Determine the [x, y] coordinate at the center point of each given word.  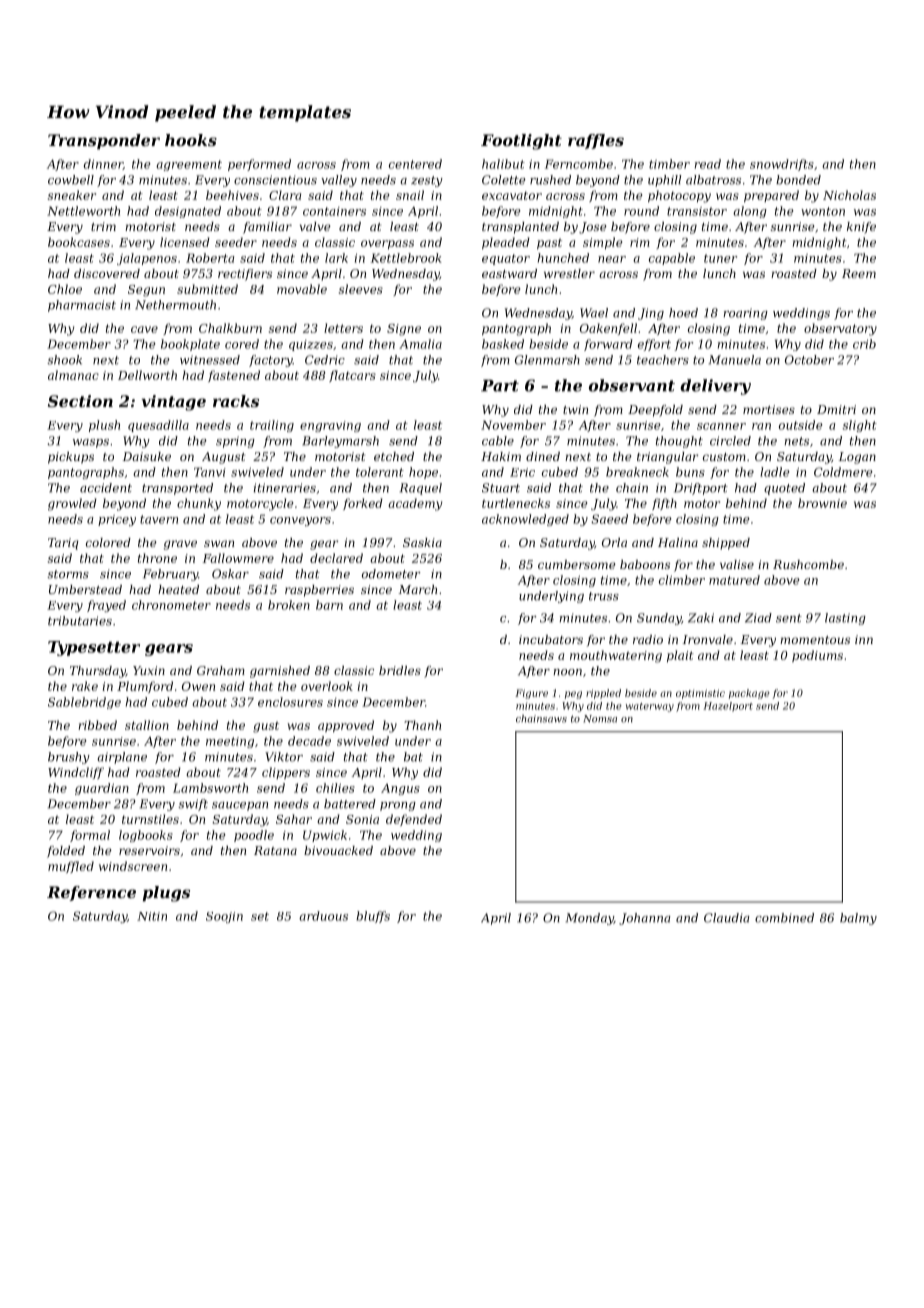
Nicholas [849, 195]
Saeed [609, 519]
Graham [221, 670]
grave [180, 545]
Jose [593, 228]
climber [682, 580]
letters [343, 328]
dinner [103, 164]
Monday [590, 919]
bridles [400, 670]
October [809, 360]
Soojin [224, 917]
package [749, 694]
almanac [73, 375]
